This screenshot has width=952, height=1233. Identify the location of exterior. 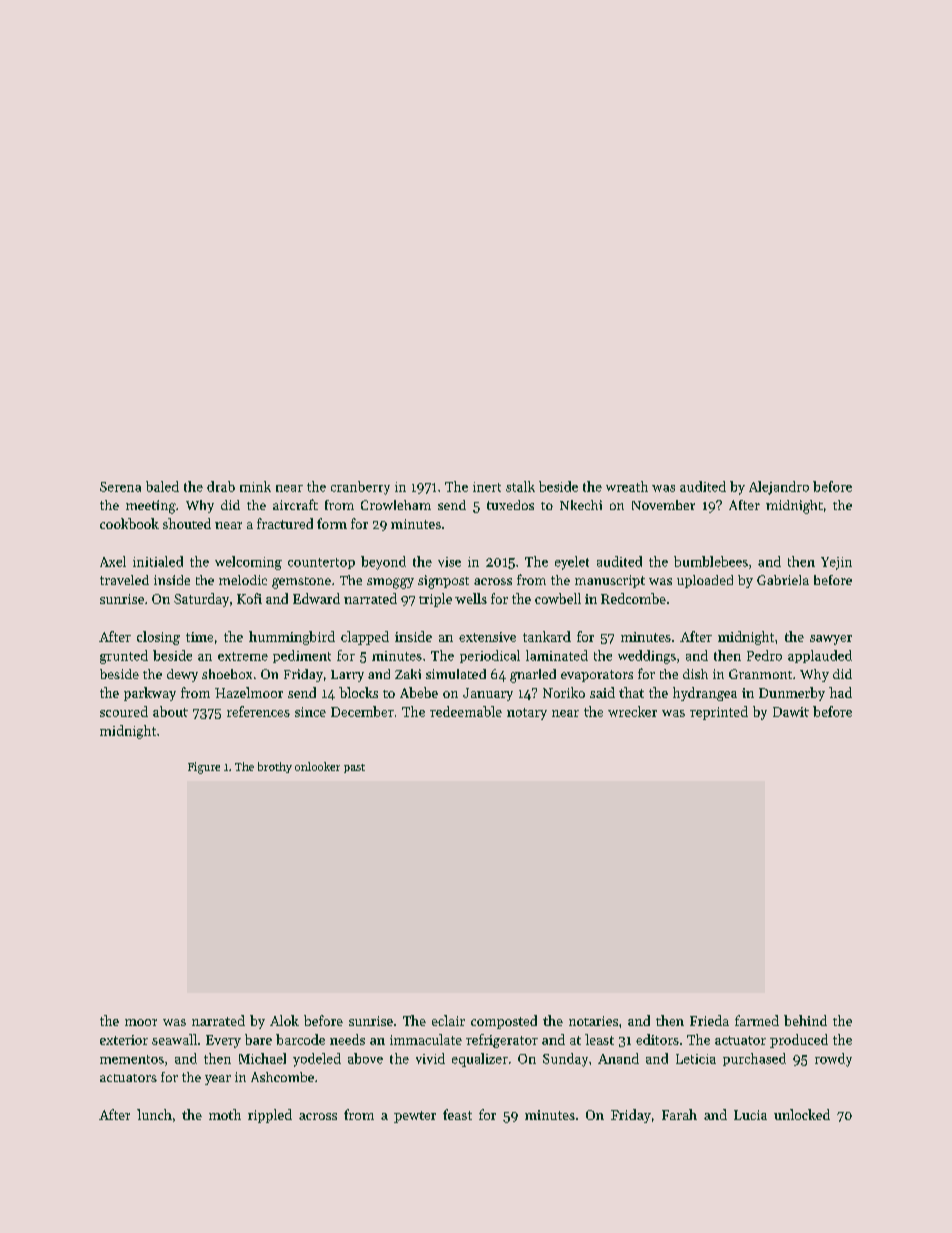
(124, 1040).
